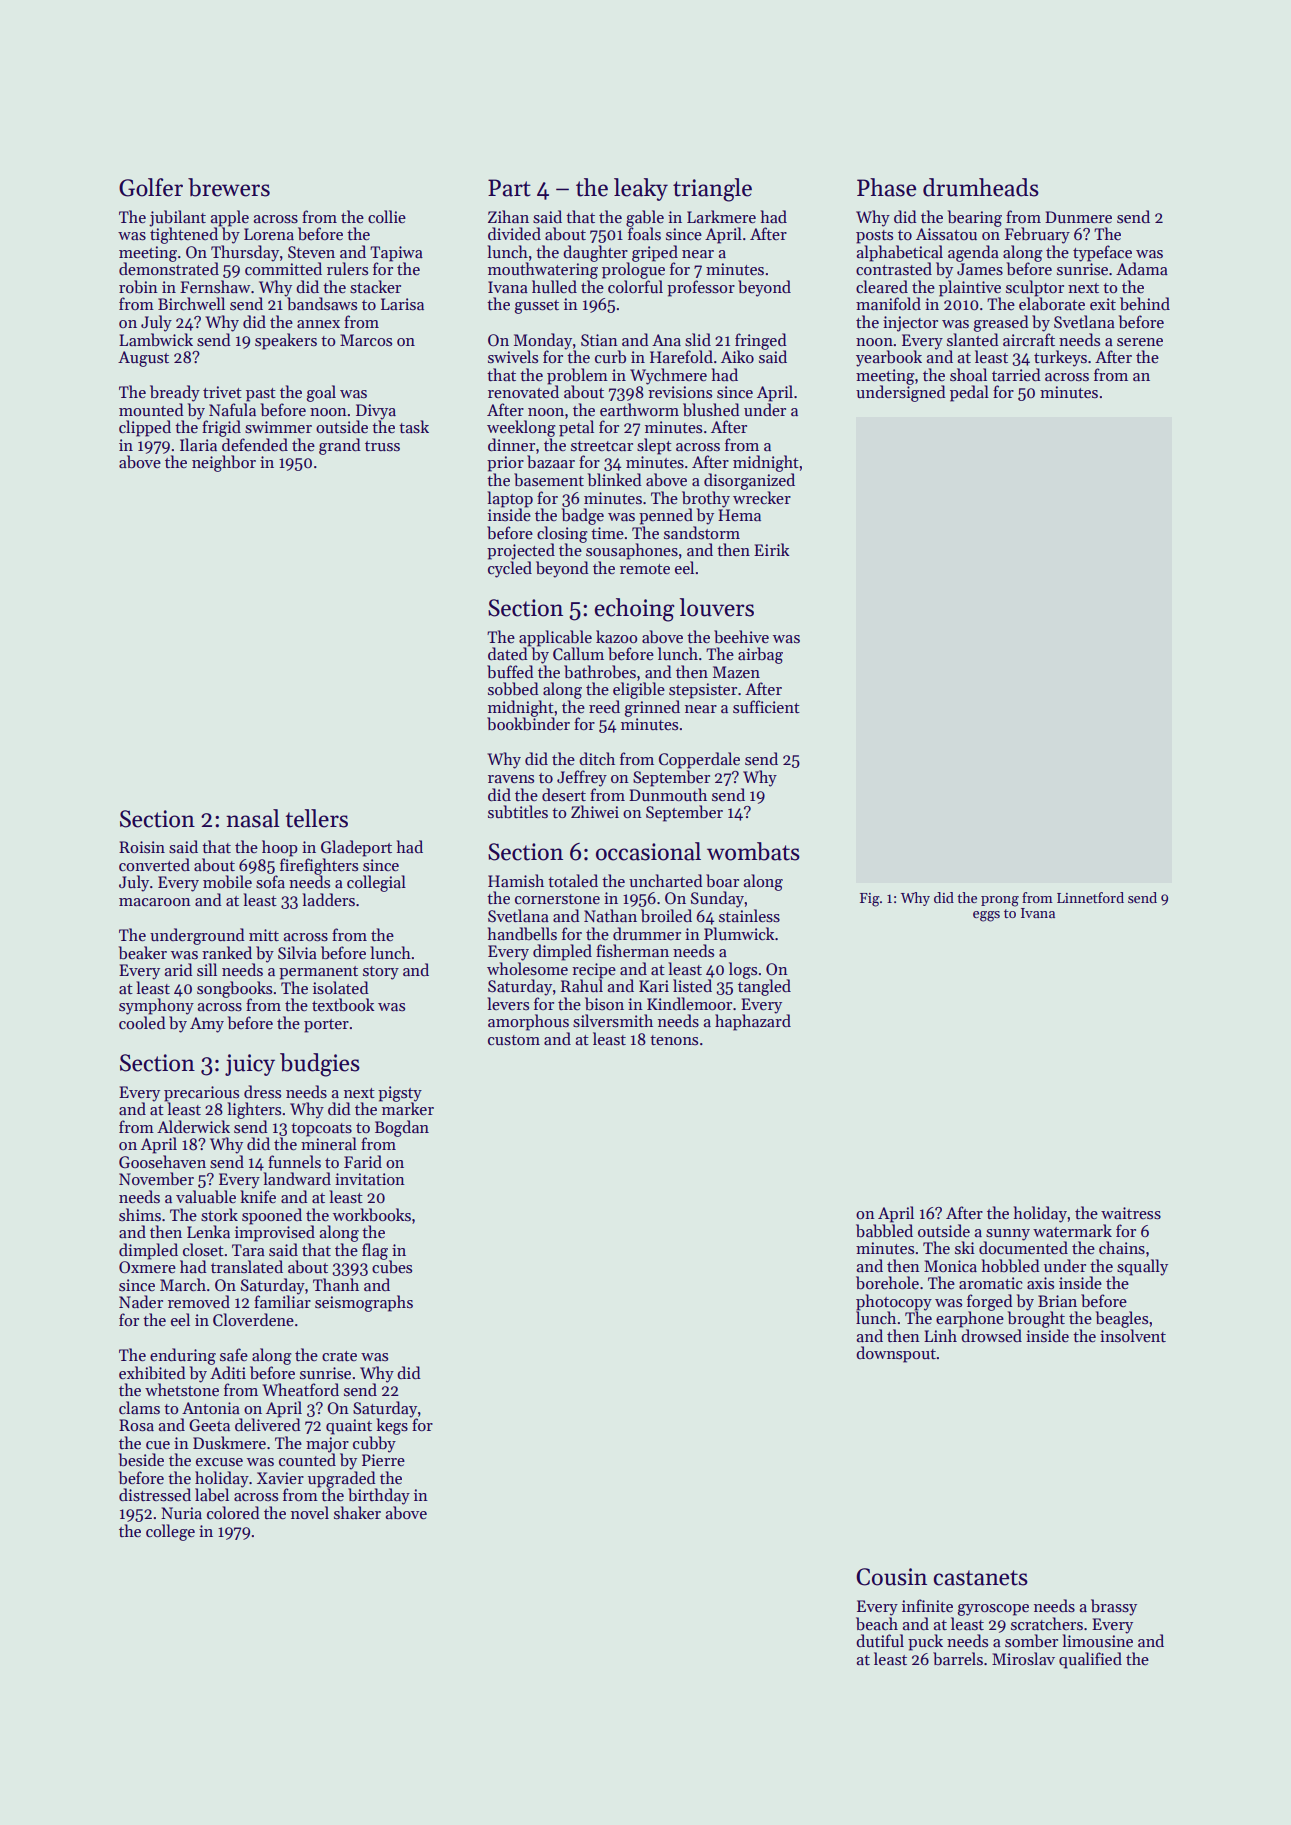 This image has height=1825, width=1291. Describe the element at coordinates (712, 190) in the image. I see `triangle` at that location.
